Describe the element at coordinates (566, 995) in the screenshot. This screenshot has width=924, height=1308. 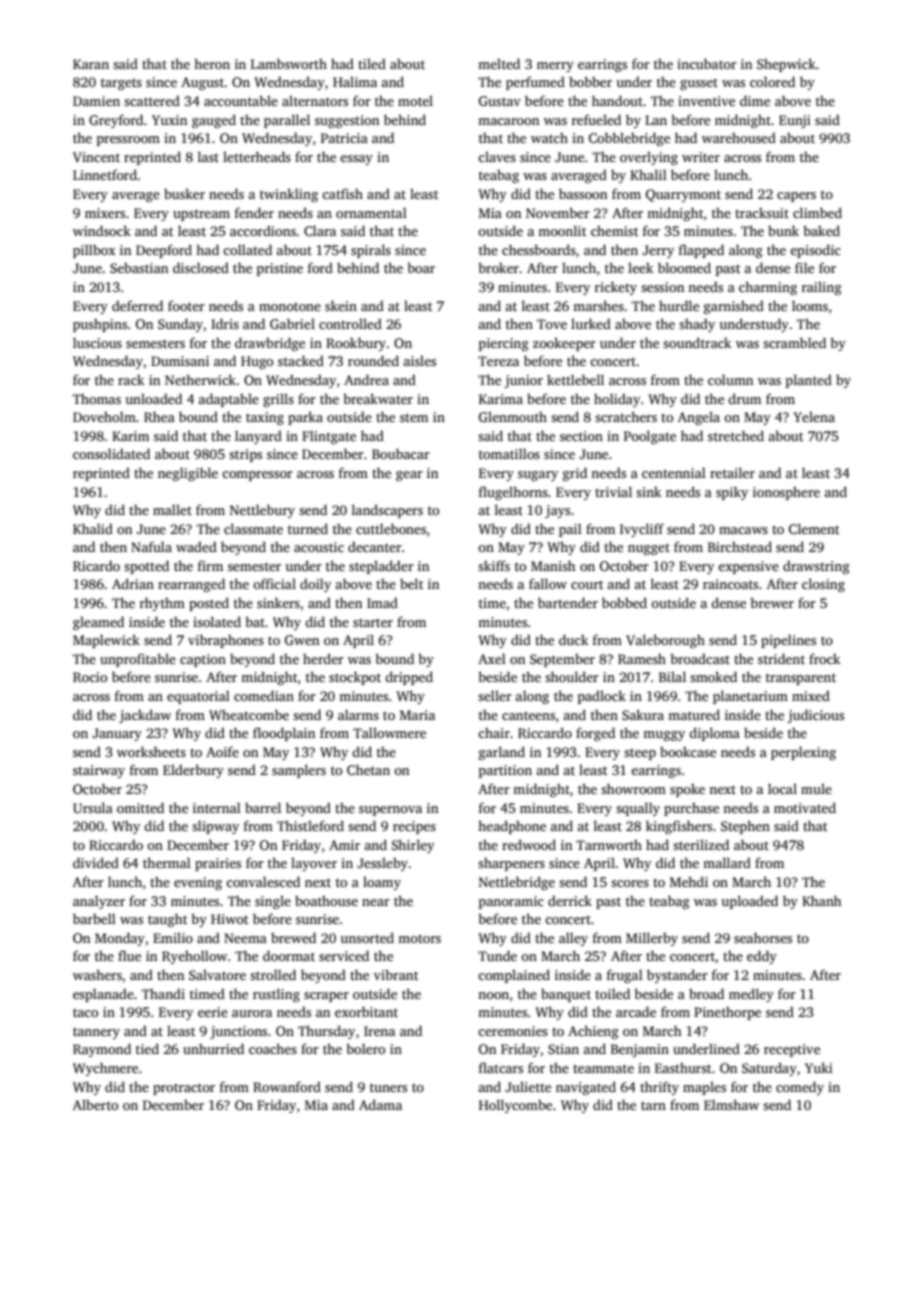
I see `banquet` at that location.
